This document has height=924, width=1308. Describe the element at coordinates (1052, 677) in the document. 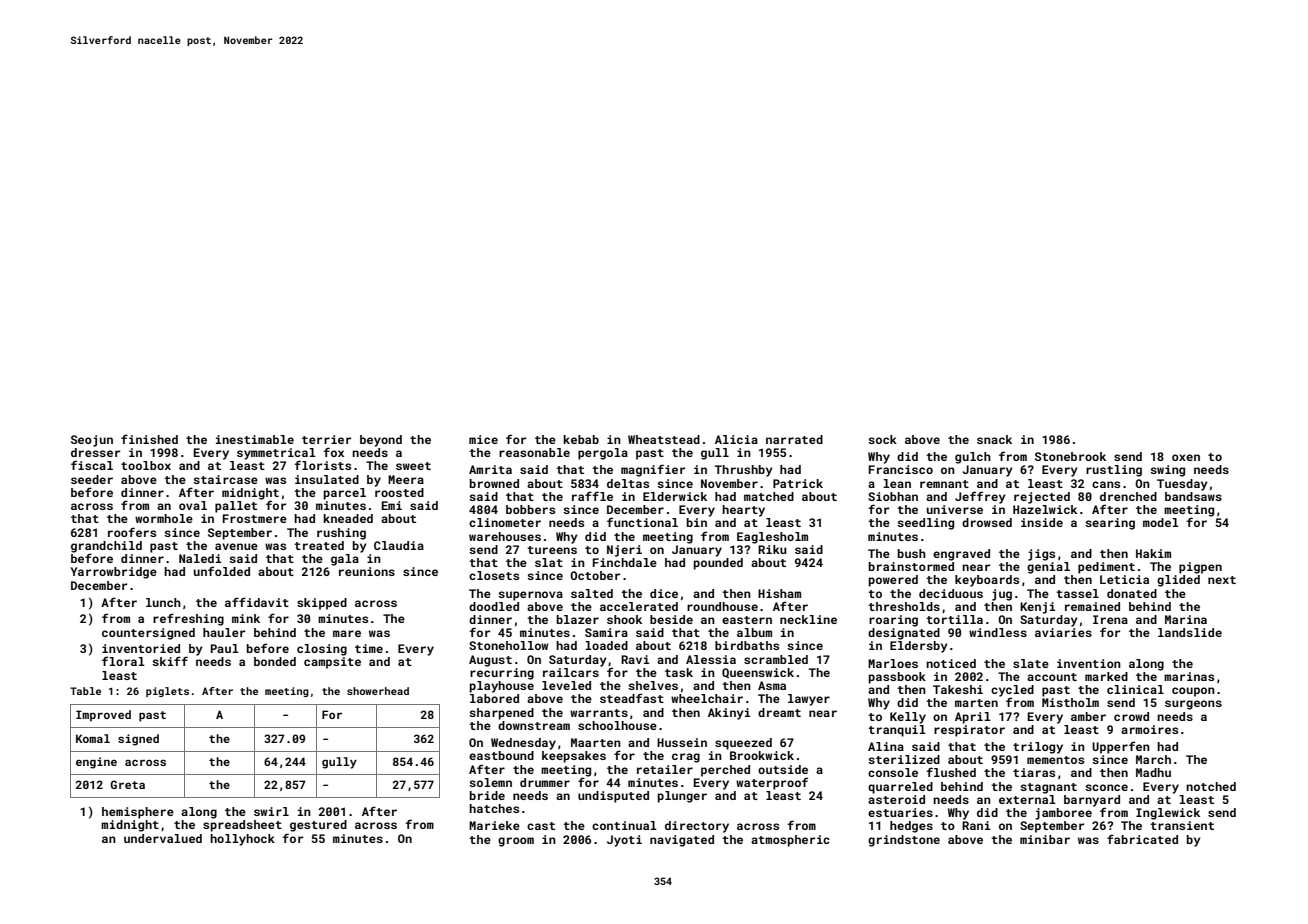

I see `account` at that location.
